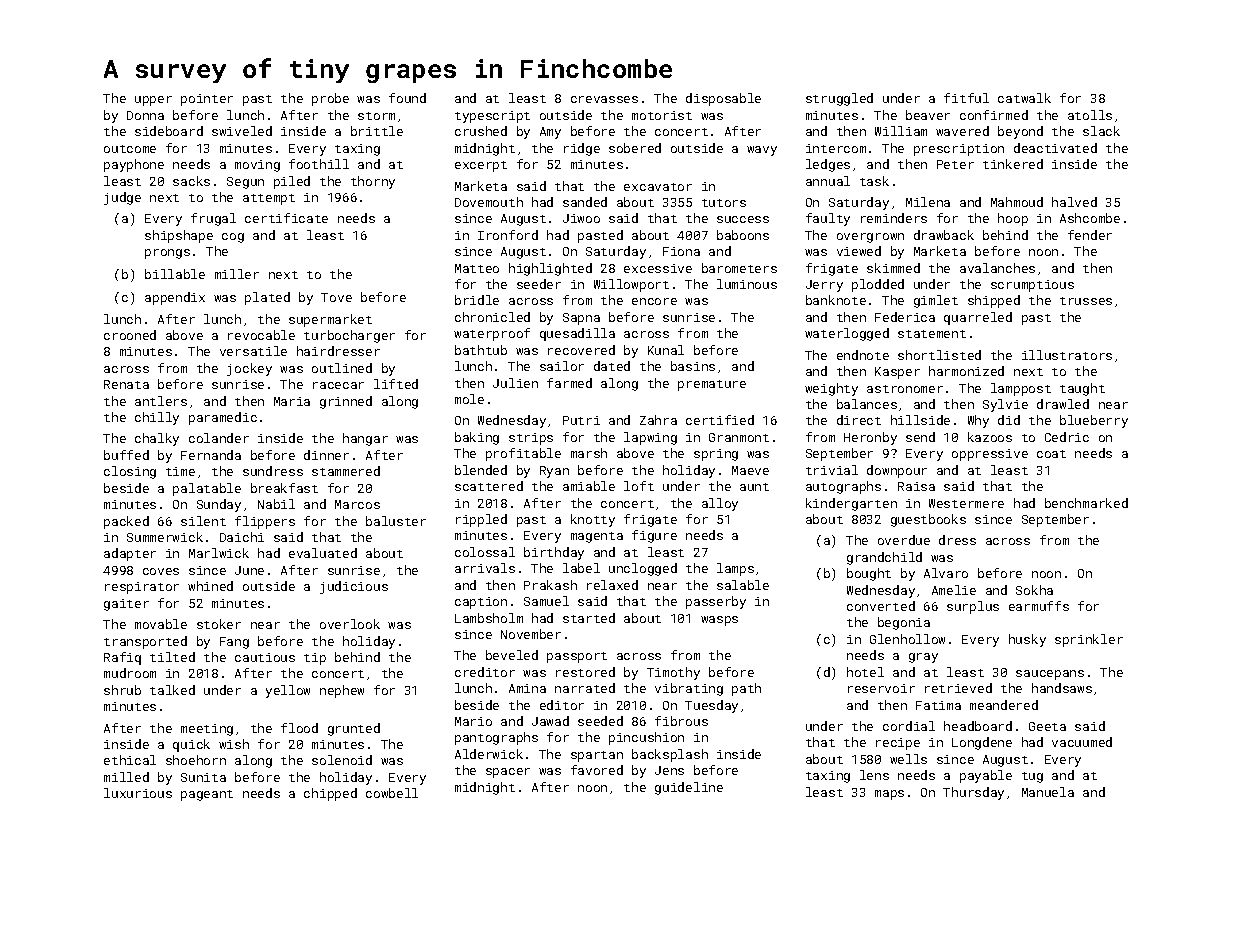 The width and height of the screenshot is (1233, 952). I want to click on silent, so click(203, 521).
